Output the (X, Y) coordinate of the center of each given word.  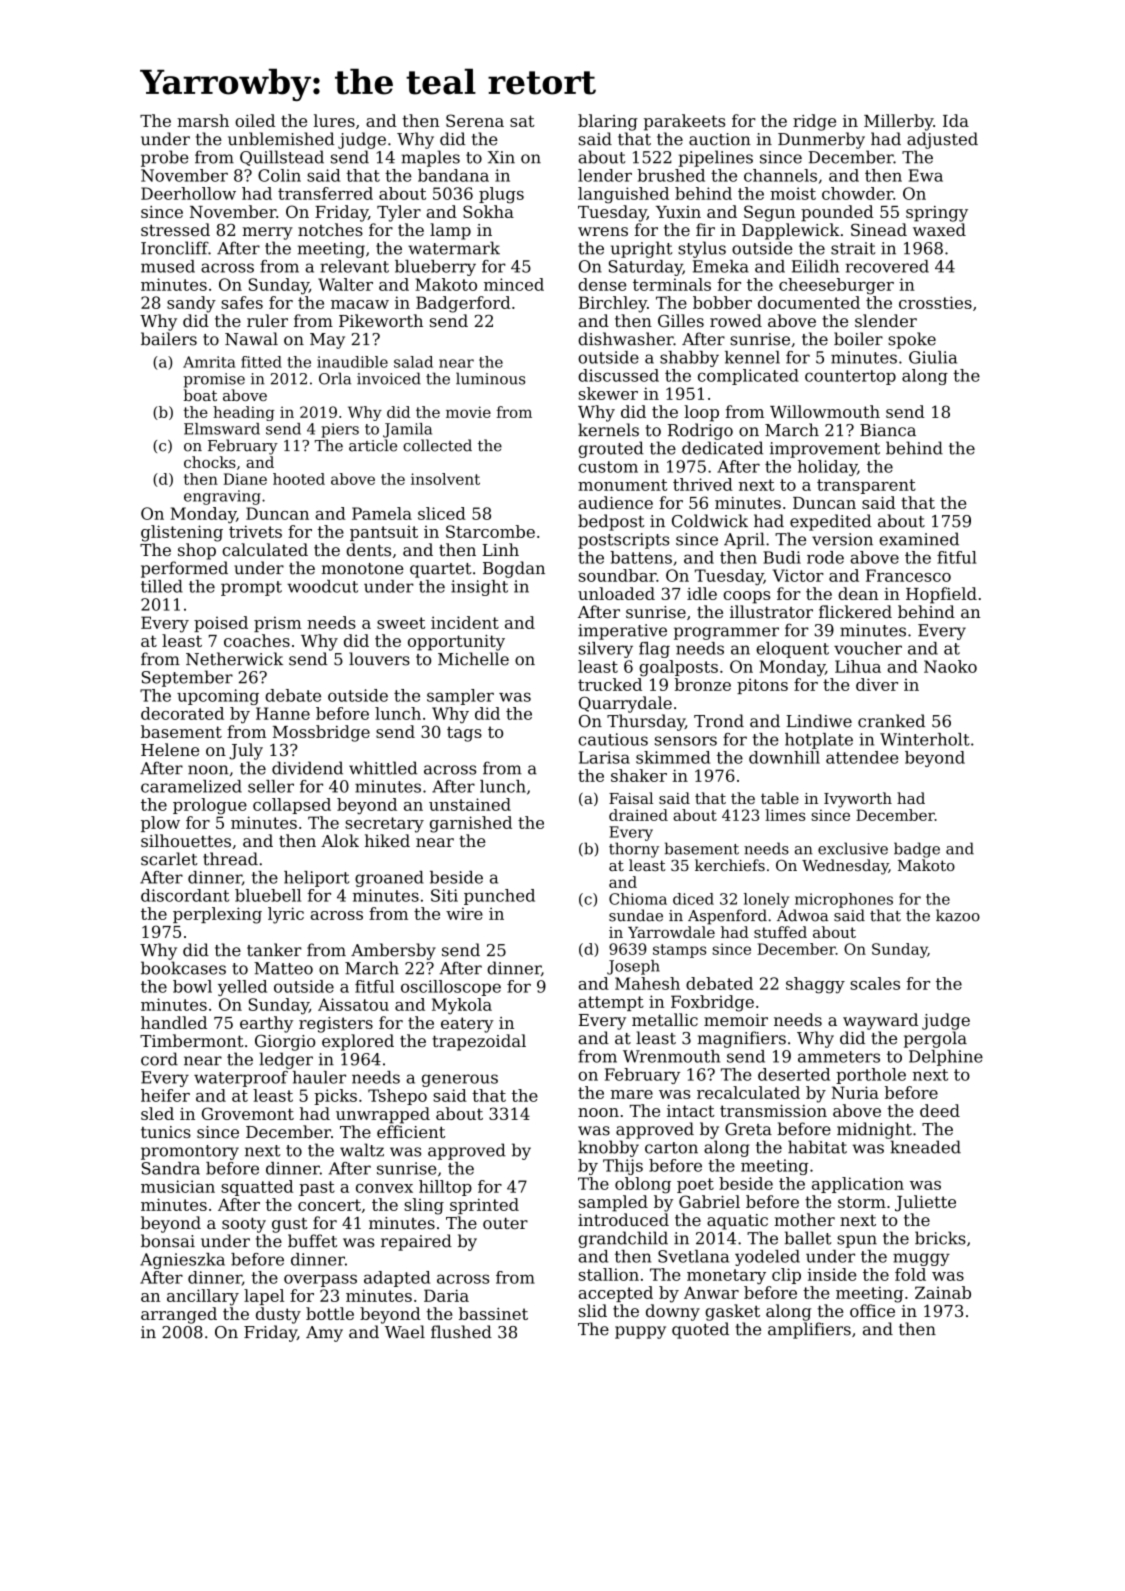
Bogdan (514, 569)
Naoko (950, 666)
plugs (501, 195)
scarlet (169, 859)
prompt (251, 588)
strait (853, 248)
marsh (203, 120)
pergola (935, 1039)
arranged (179, 1315)
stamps (679, 951)
